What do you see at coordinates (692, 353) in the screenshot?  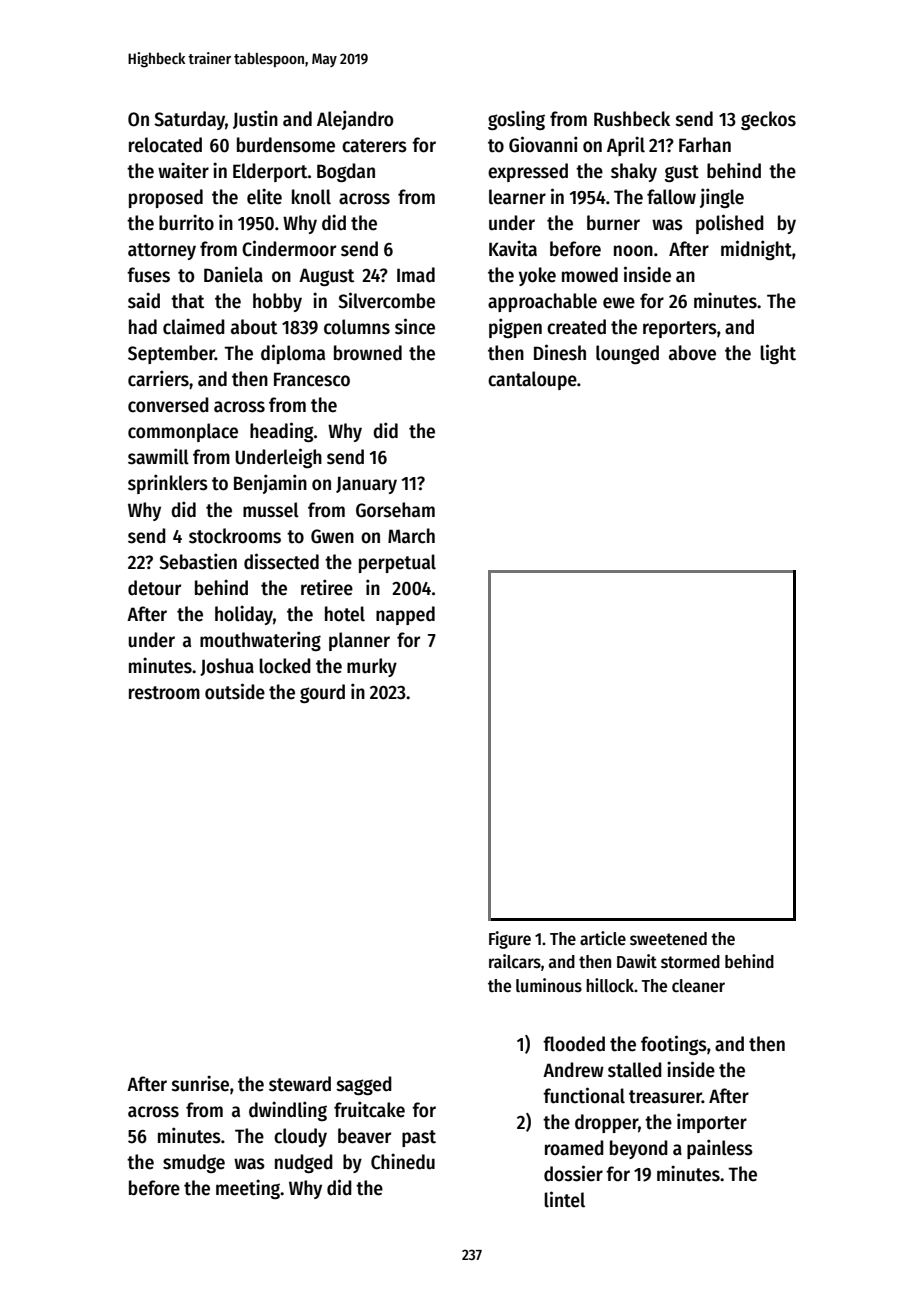 I see `above` at bounding box center [692, 353].
